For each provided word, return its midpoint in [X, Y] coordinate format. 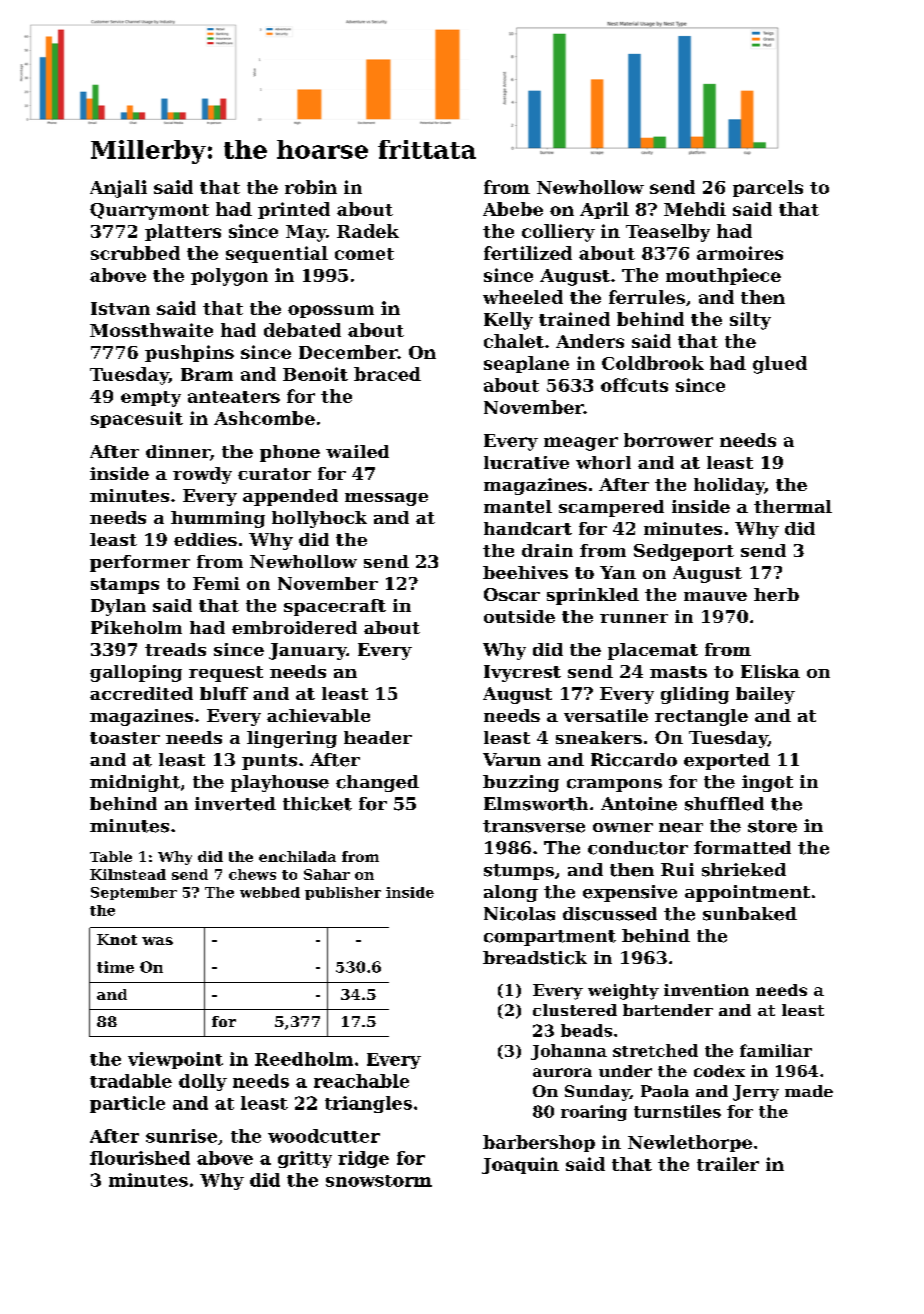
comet [364, 254]
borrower [668, 440]
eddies [205, 539]
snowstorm [379, 1181]
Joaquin [520, 1165]
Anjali [118, 189]
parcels [768, 188]
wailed [357, 451]
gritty [305, 1159]
